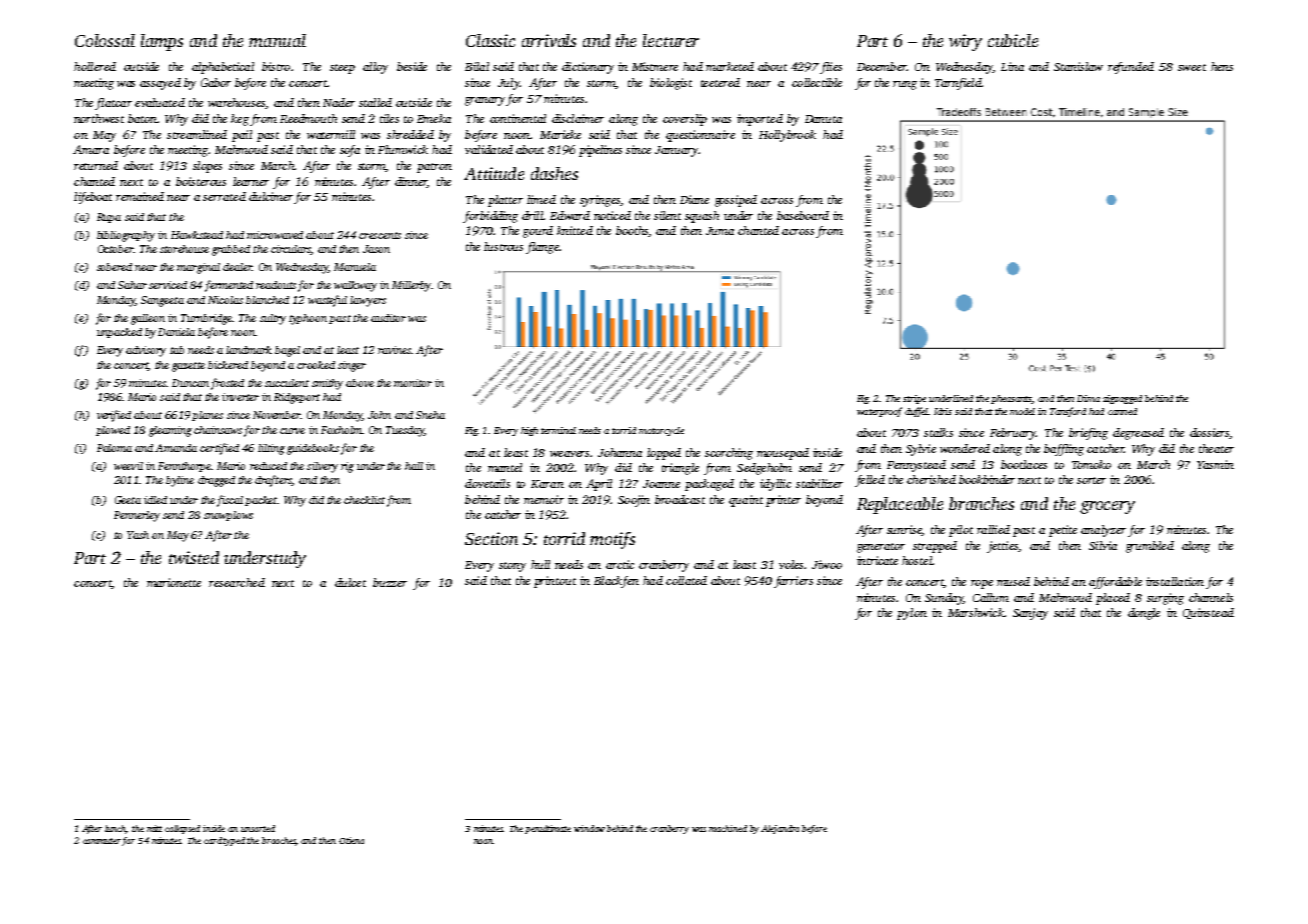 This page has width=1308, height=924. Describe the element at coordinates (1013, 40) in the page. I see `cubicle` at that location.
